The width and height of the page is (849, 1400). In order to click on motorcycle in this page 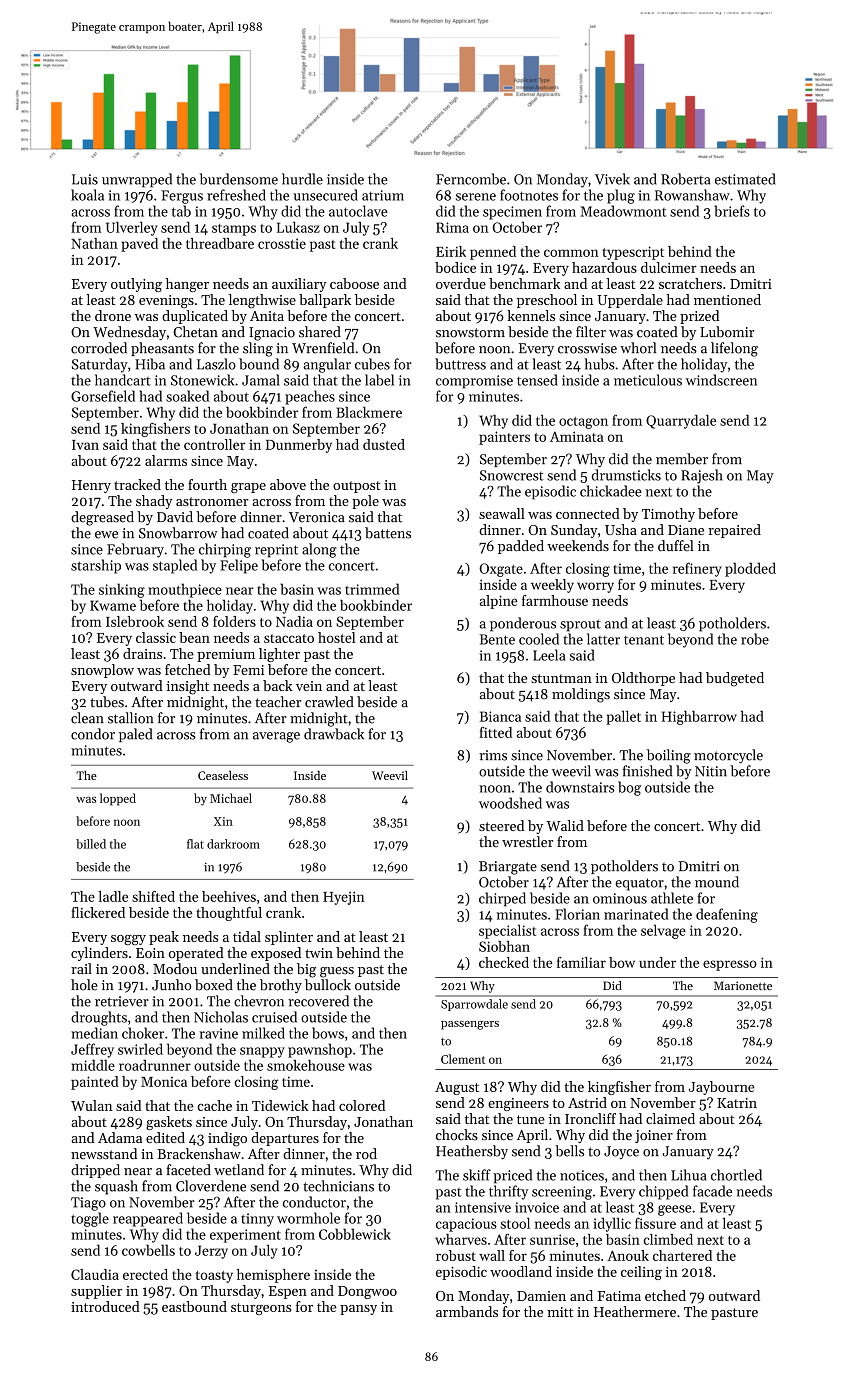, I will do `click(728, 756)`.
